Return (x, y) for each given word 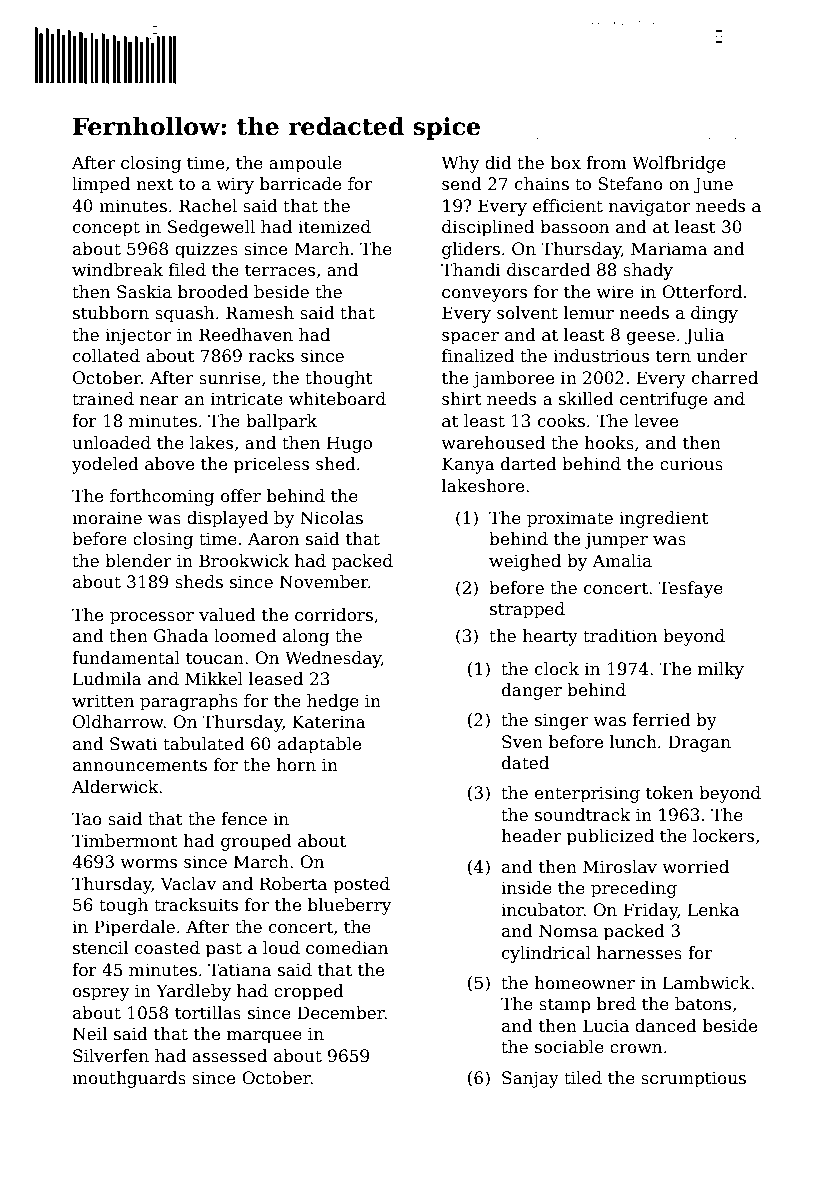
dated (525, 763)
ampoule (305, 164)
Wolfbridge (679, 164)
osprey (101, 994)
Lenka (713, 910)
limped (101, 185)
